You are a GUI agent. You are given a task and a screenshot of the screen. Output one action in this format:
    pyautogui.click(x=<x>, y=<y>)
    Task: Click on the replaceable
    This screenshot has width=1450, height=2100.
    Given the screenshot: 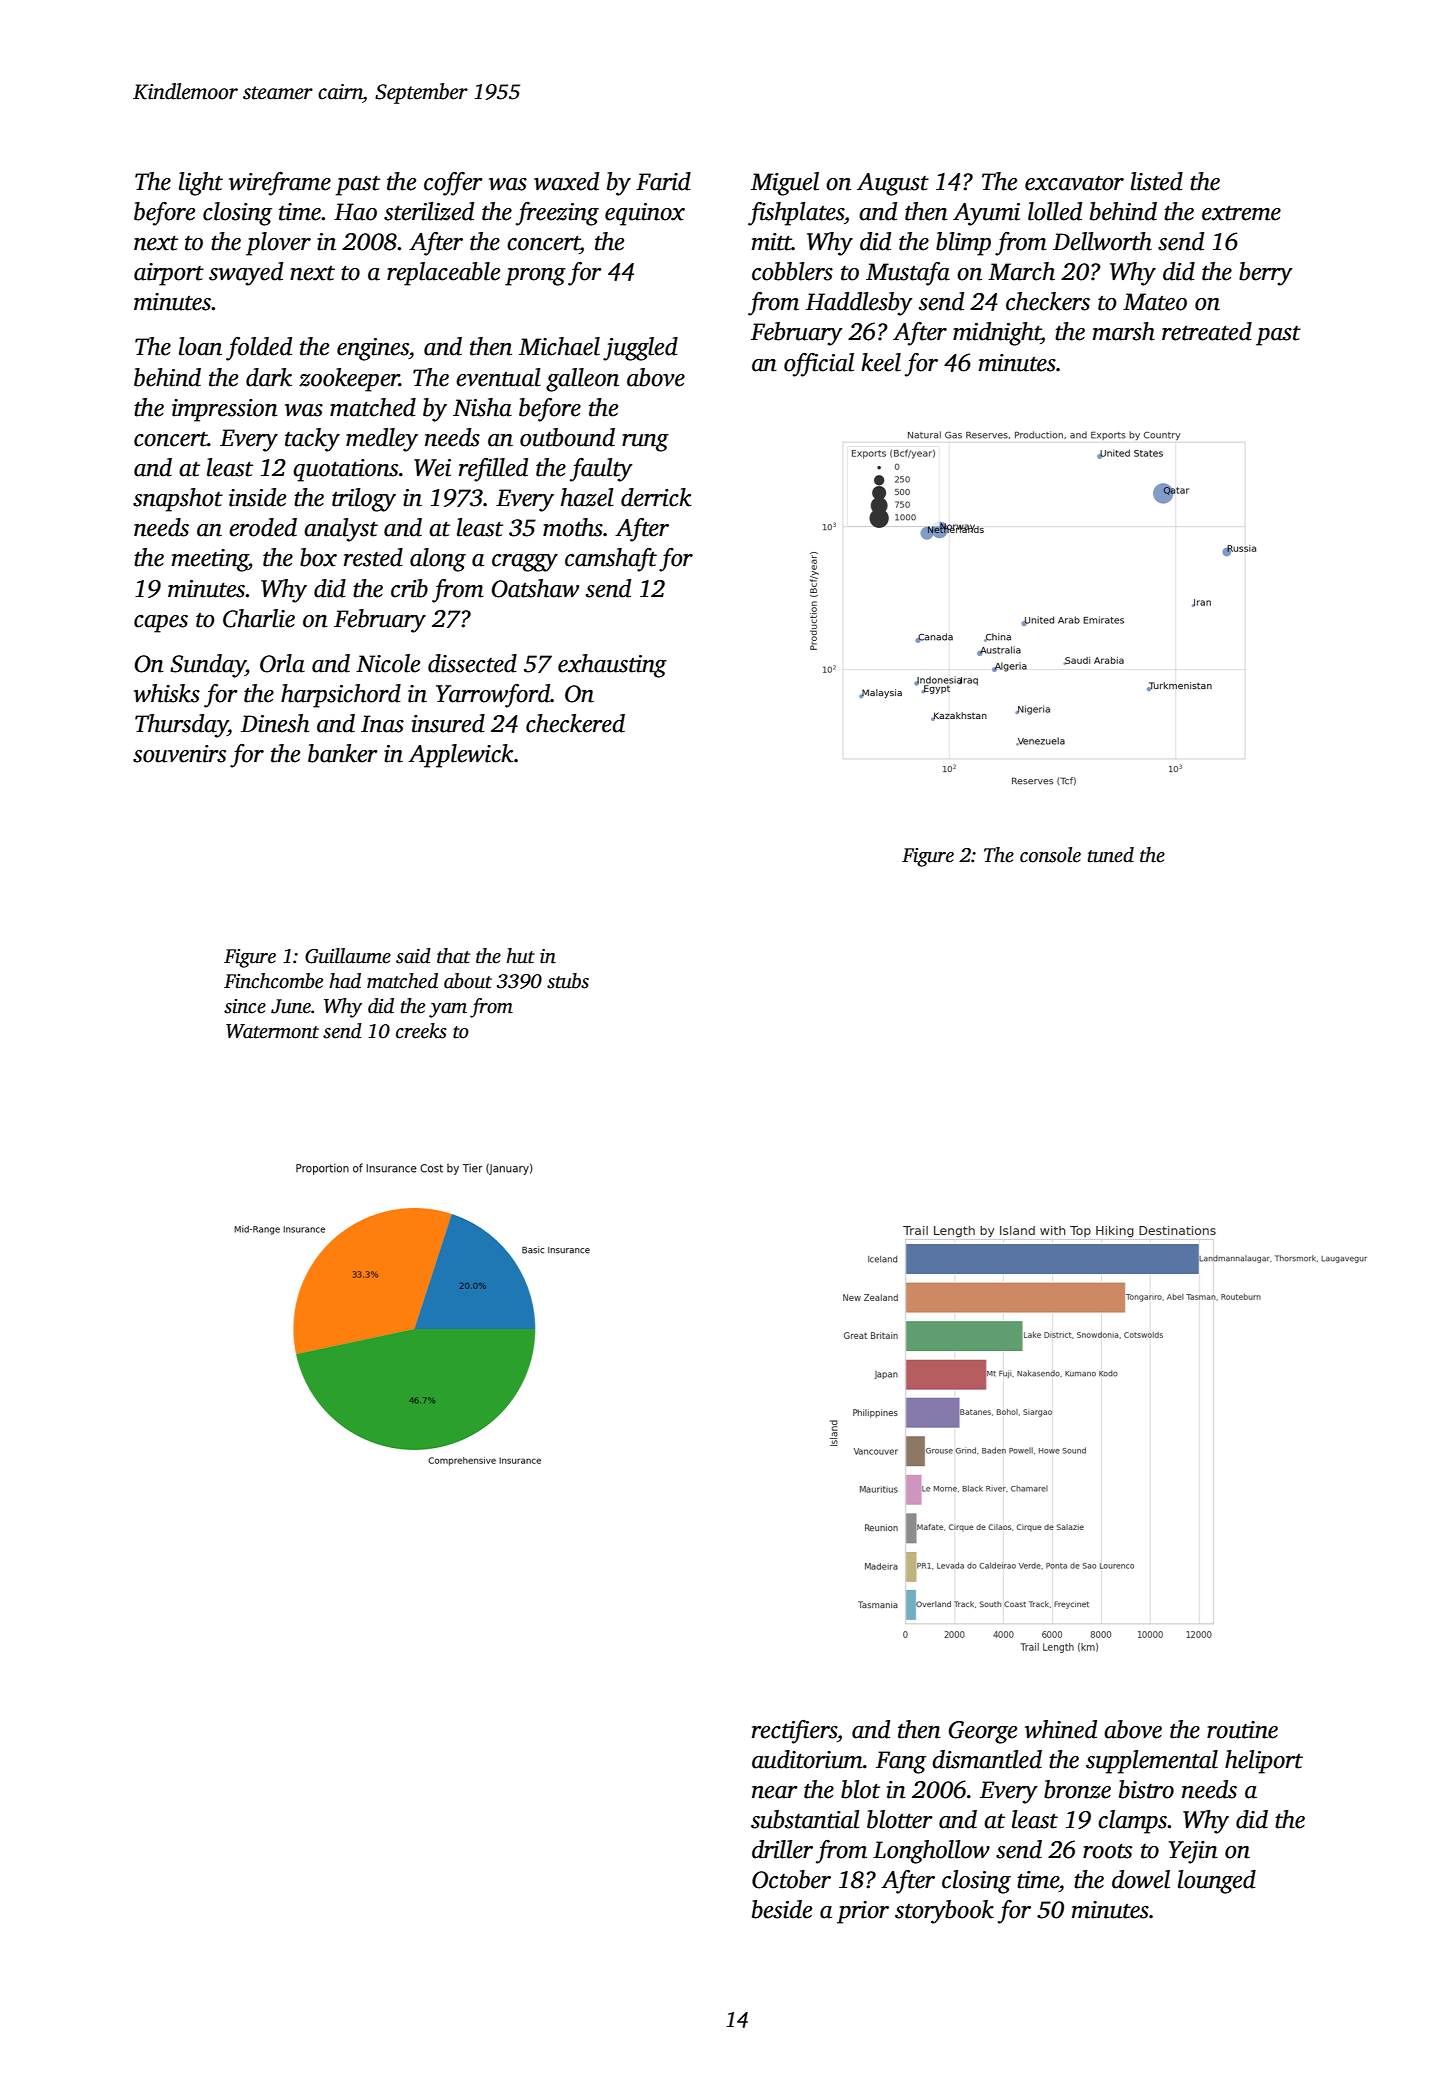 What is the action you would take?
    pyautogui.click(x=443, y=274)
